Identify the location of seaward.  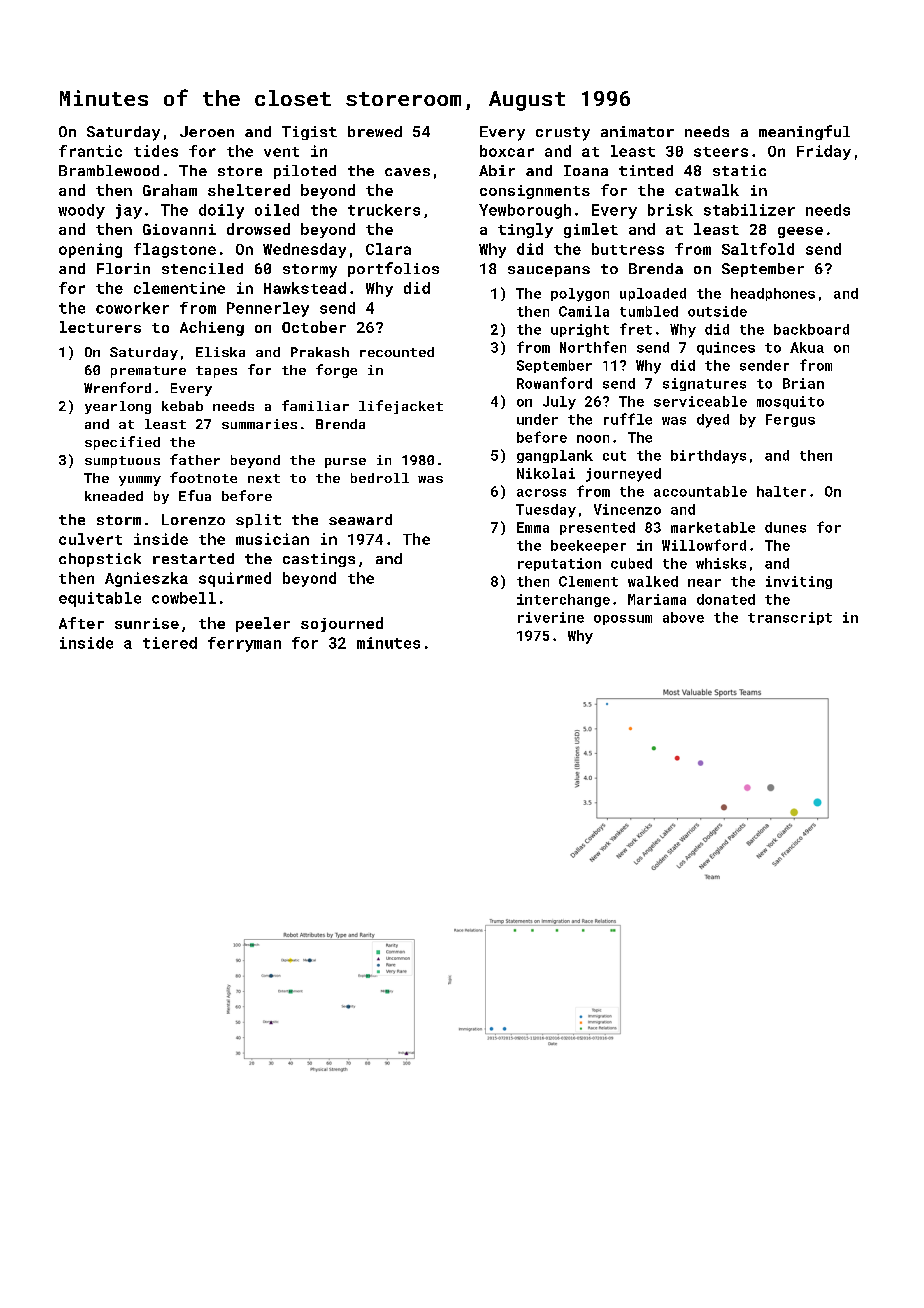
(360, 519).
